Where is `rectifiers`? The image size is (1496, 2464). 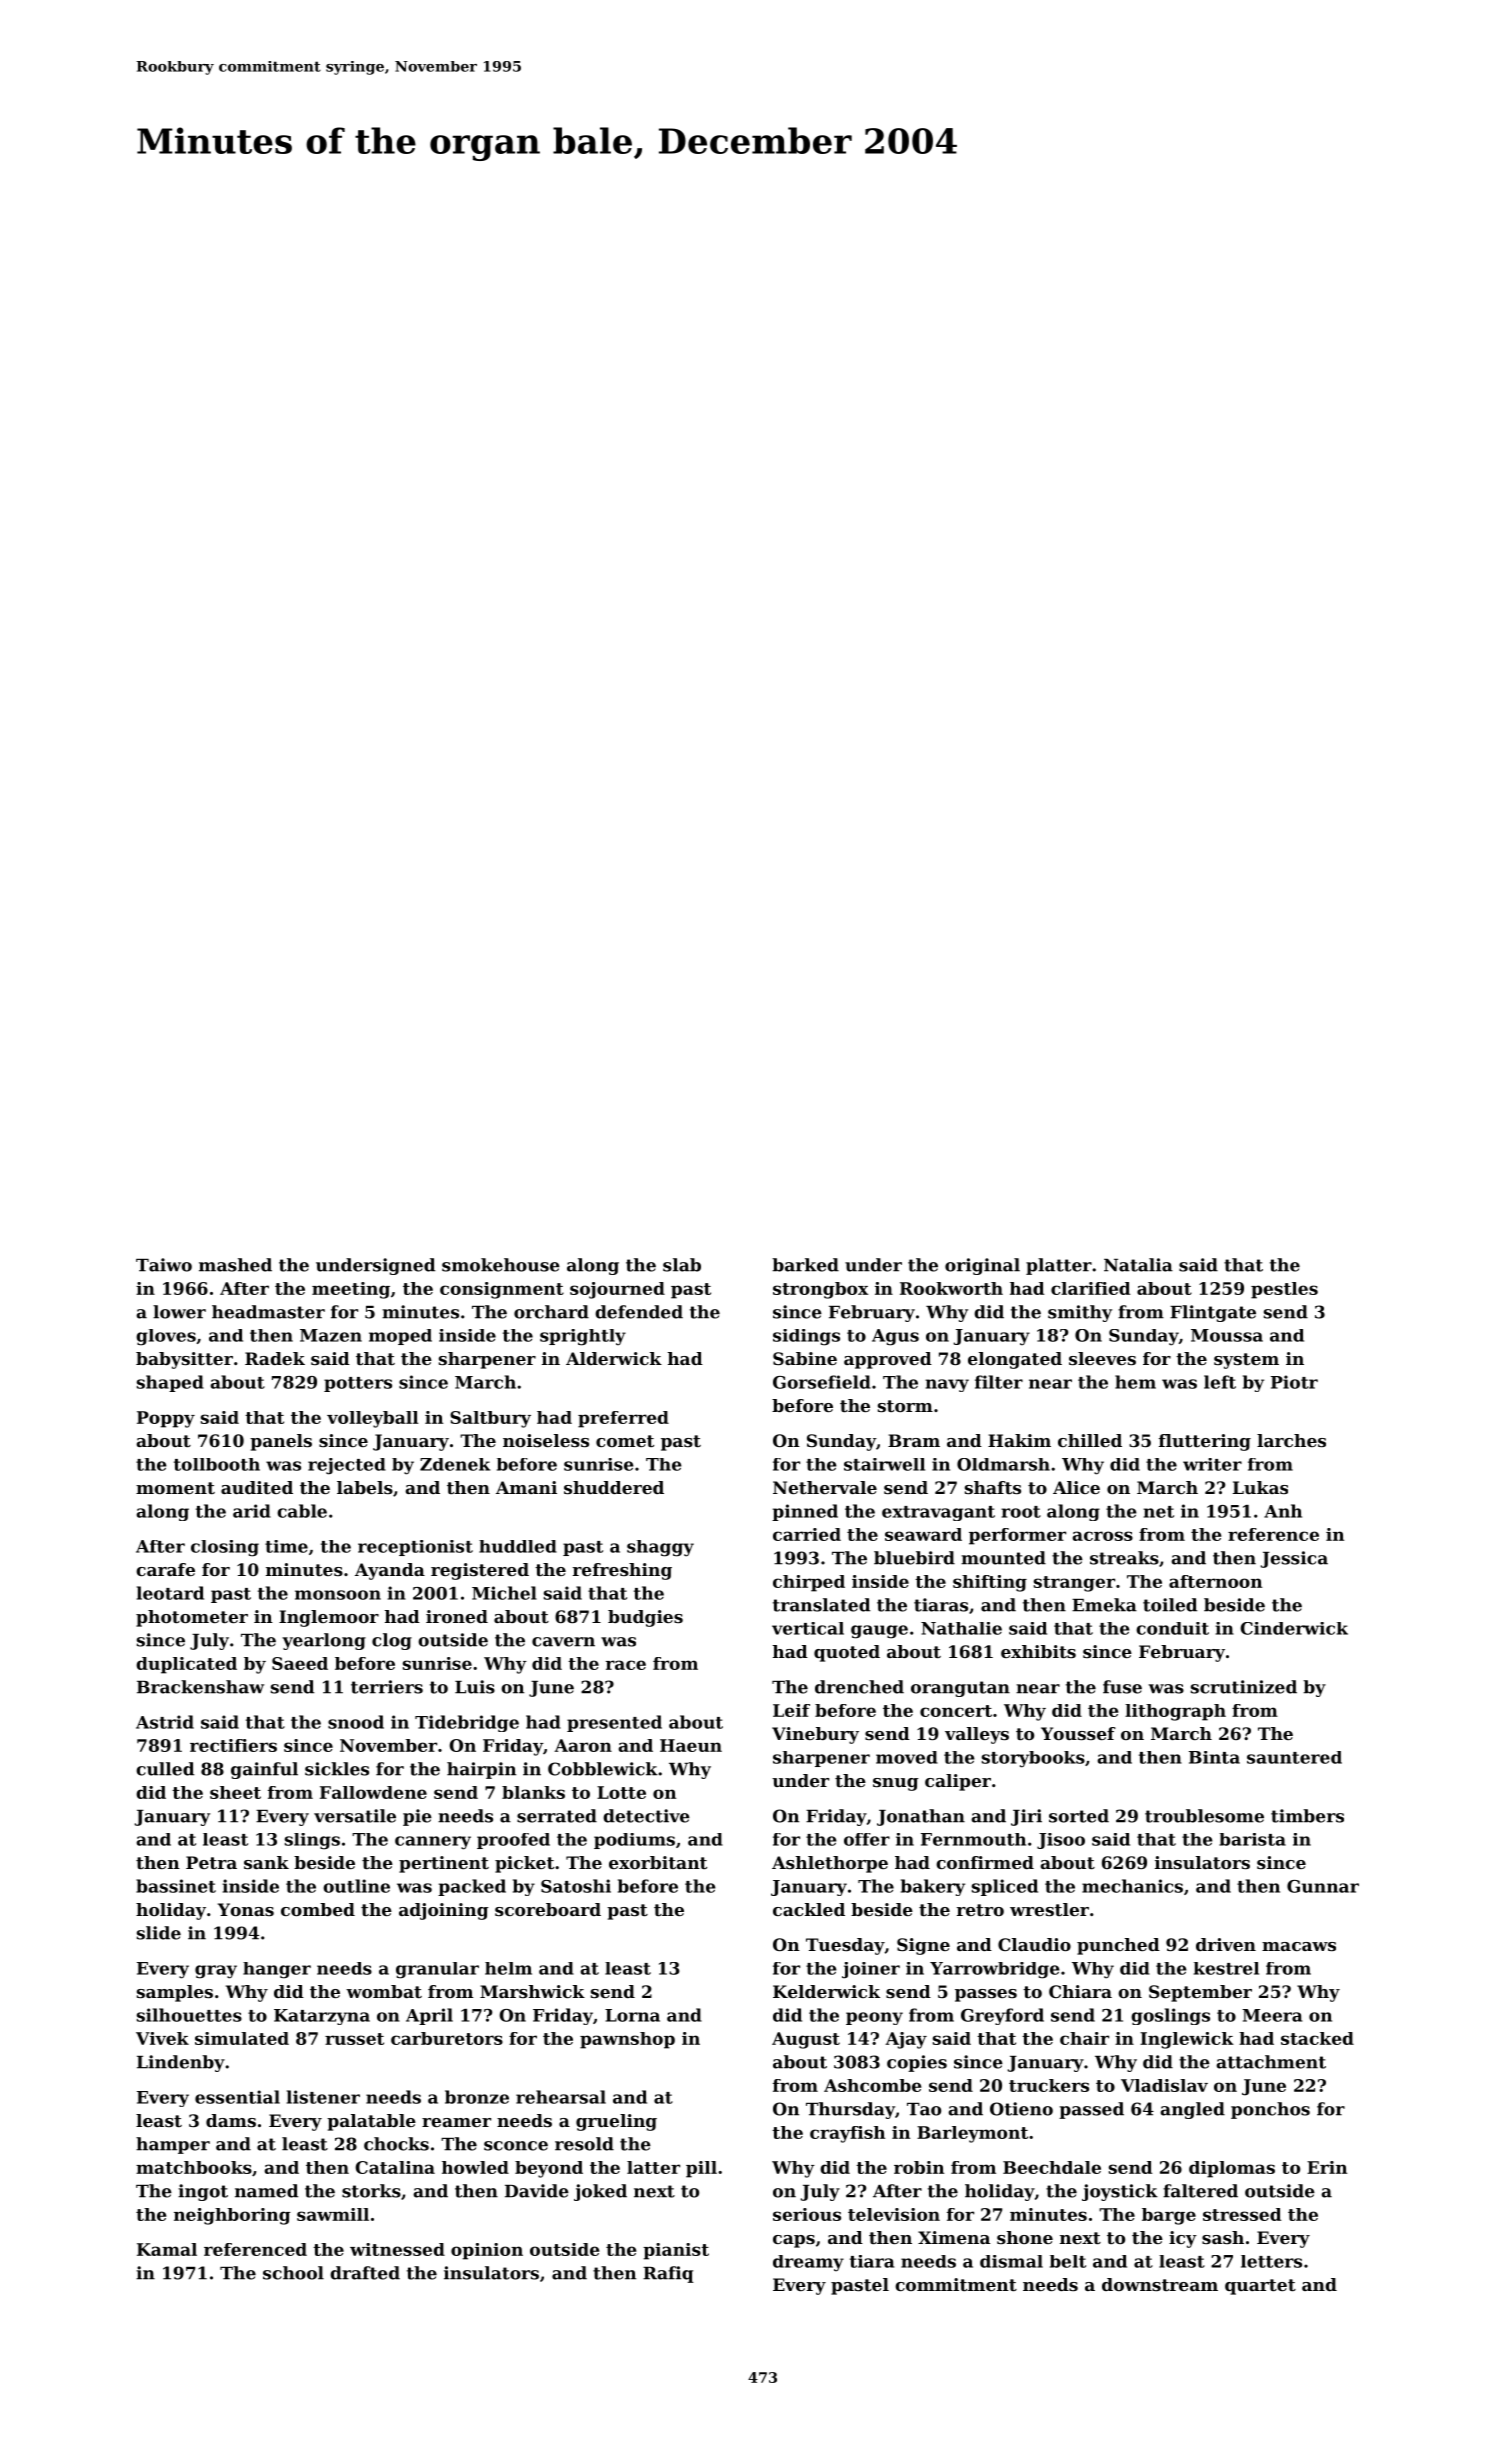
rectifiers is located at coordinates (233, 1745).
